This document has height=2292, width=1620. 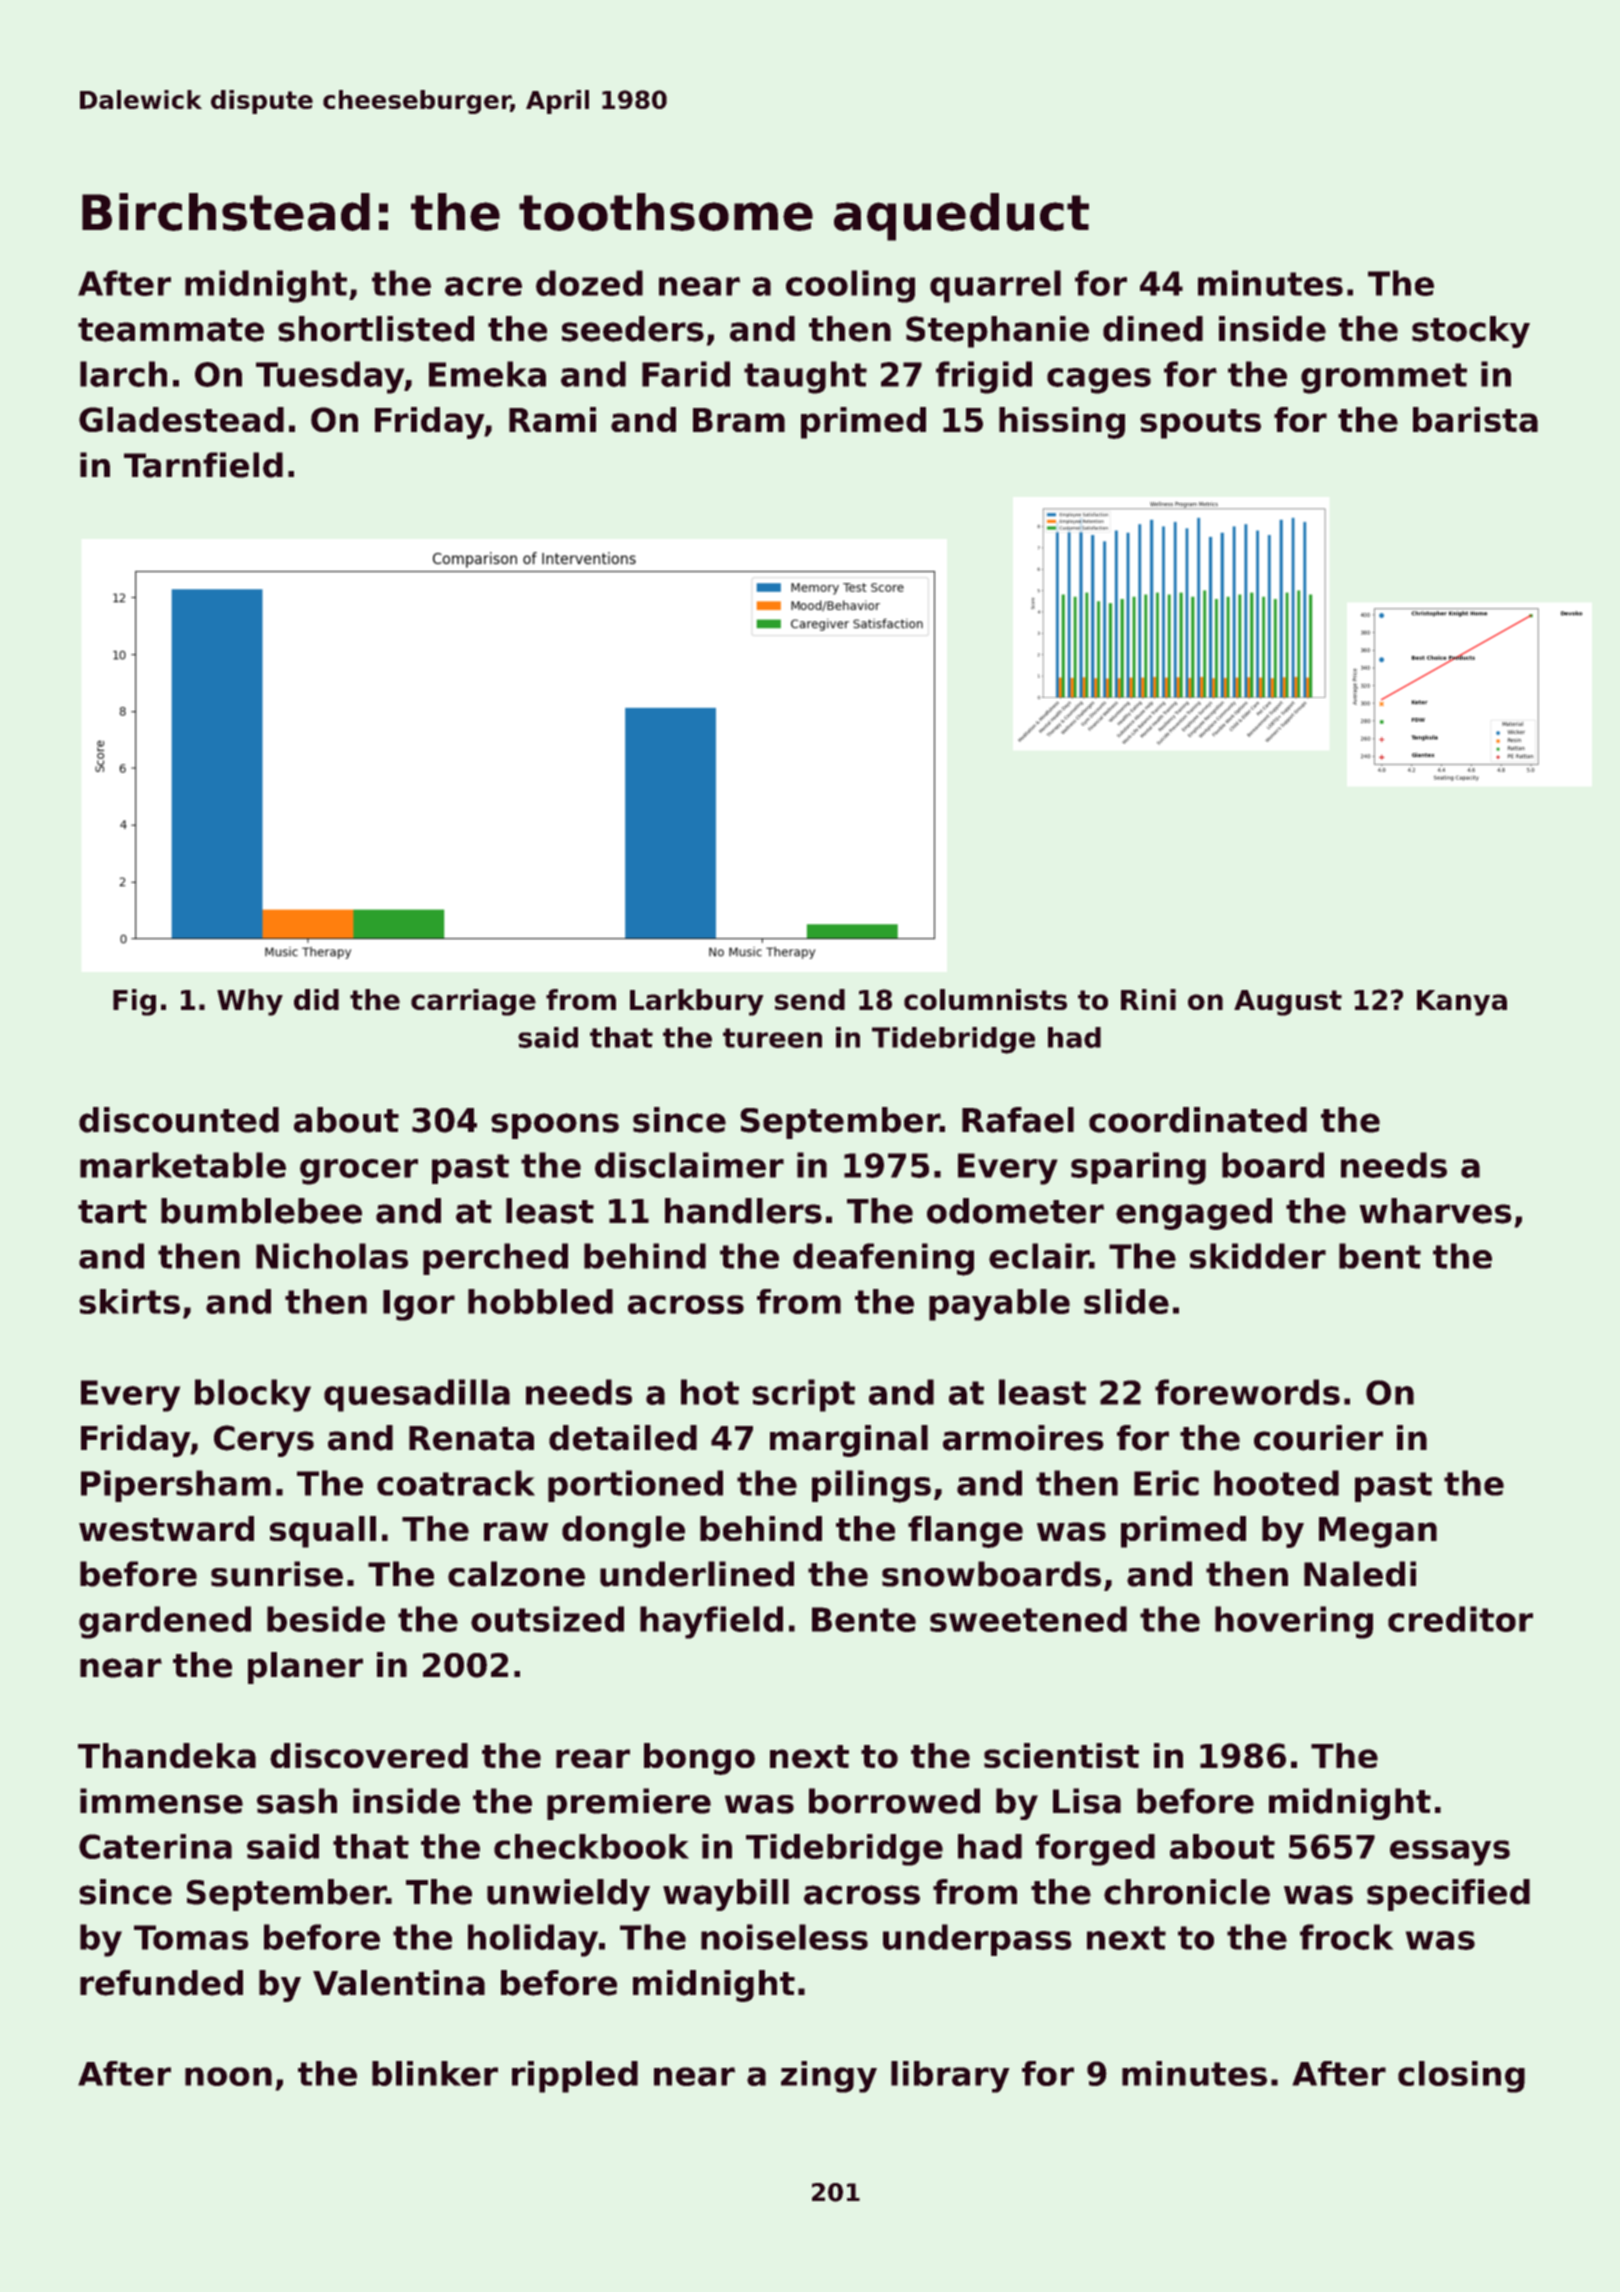 I want to click on disclaimer, so click(x=689, y=1165).
